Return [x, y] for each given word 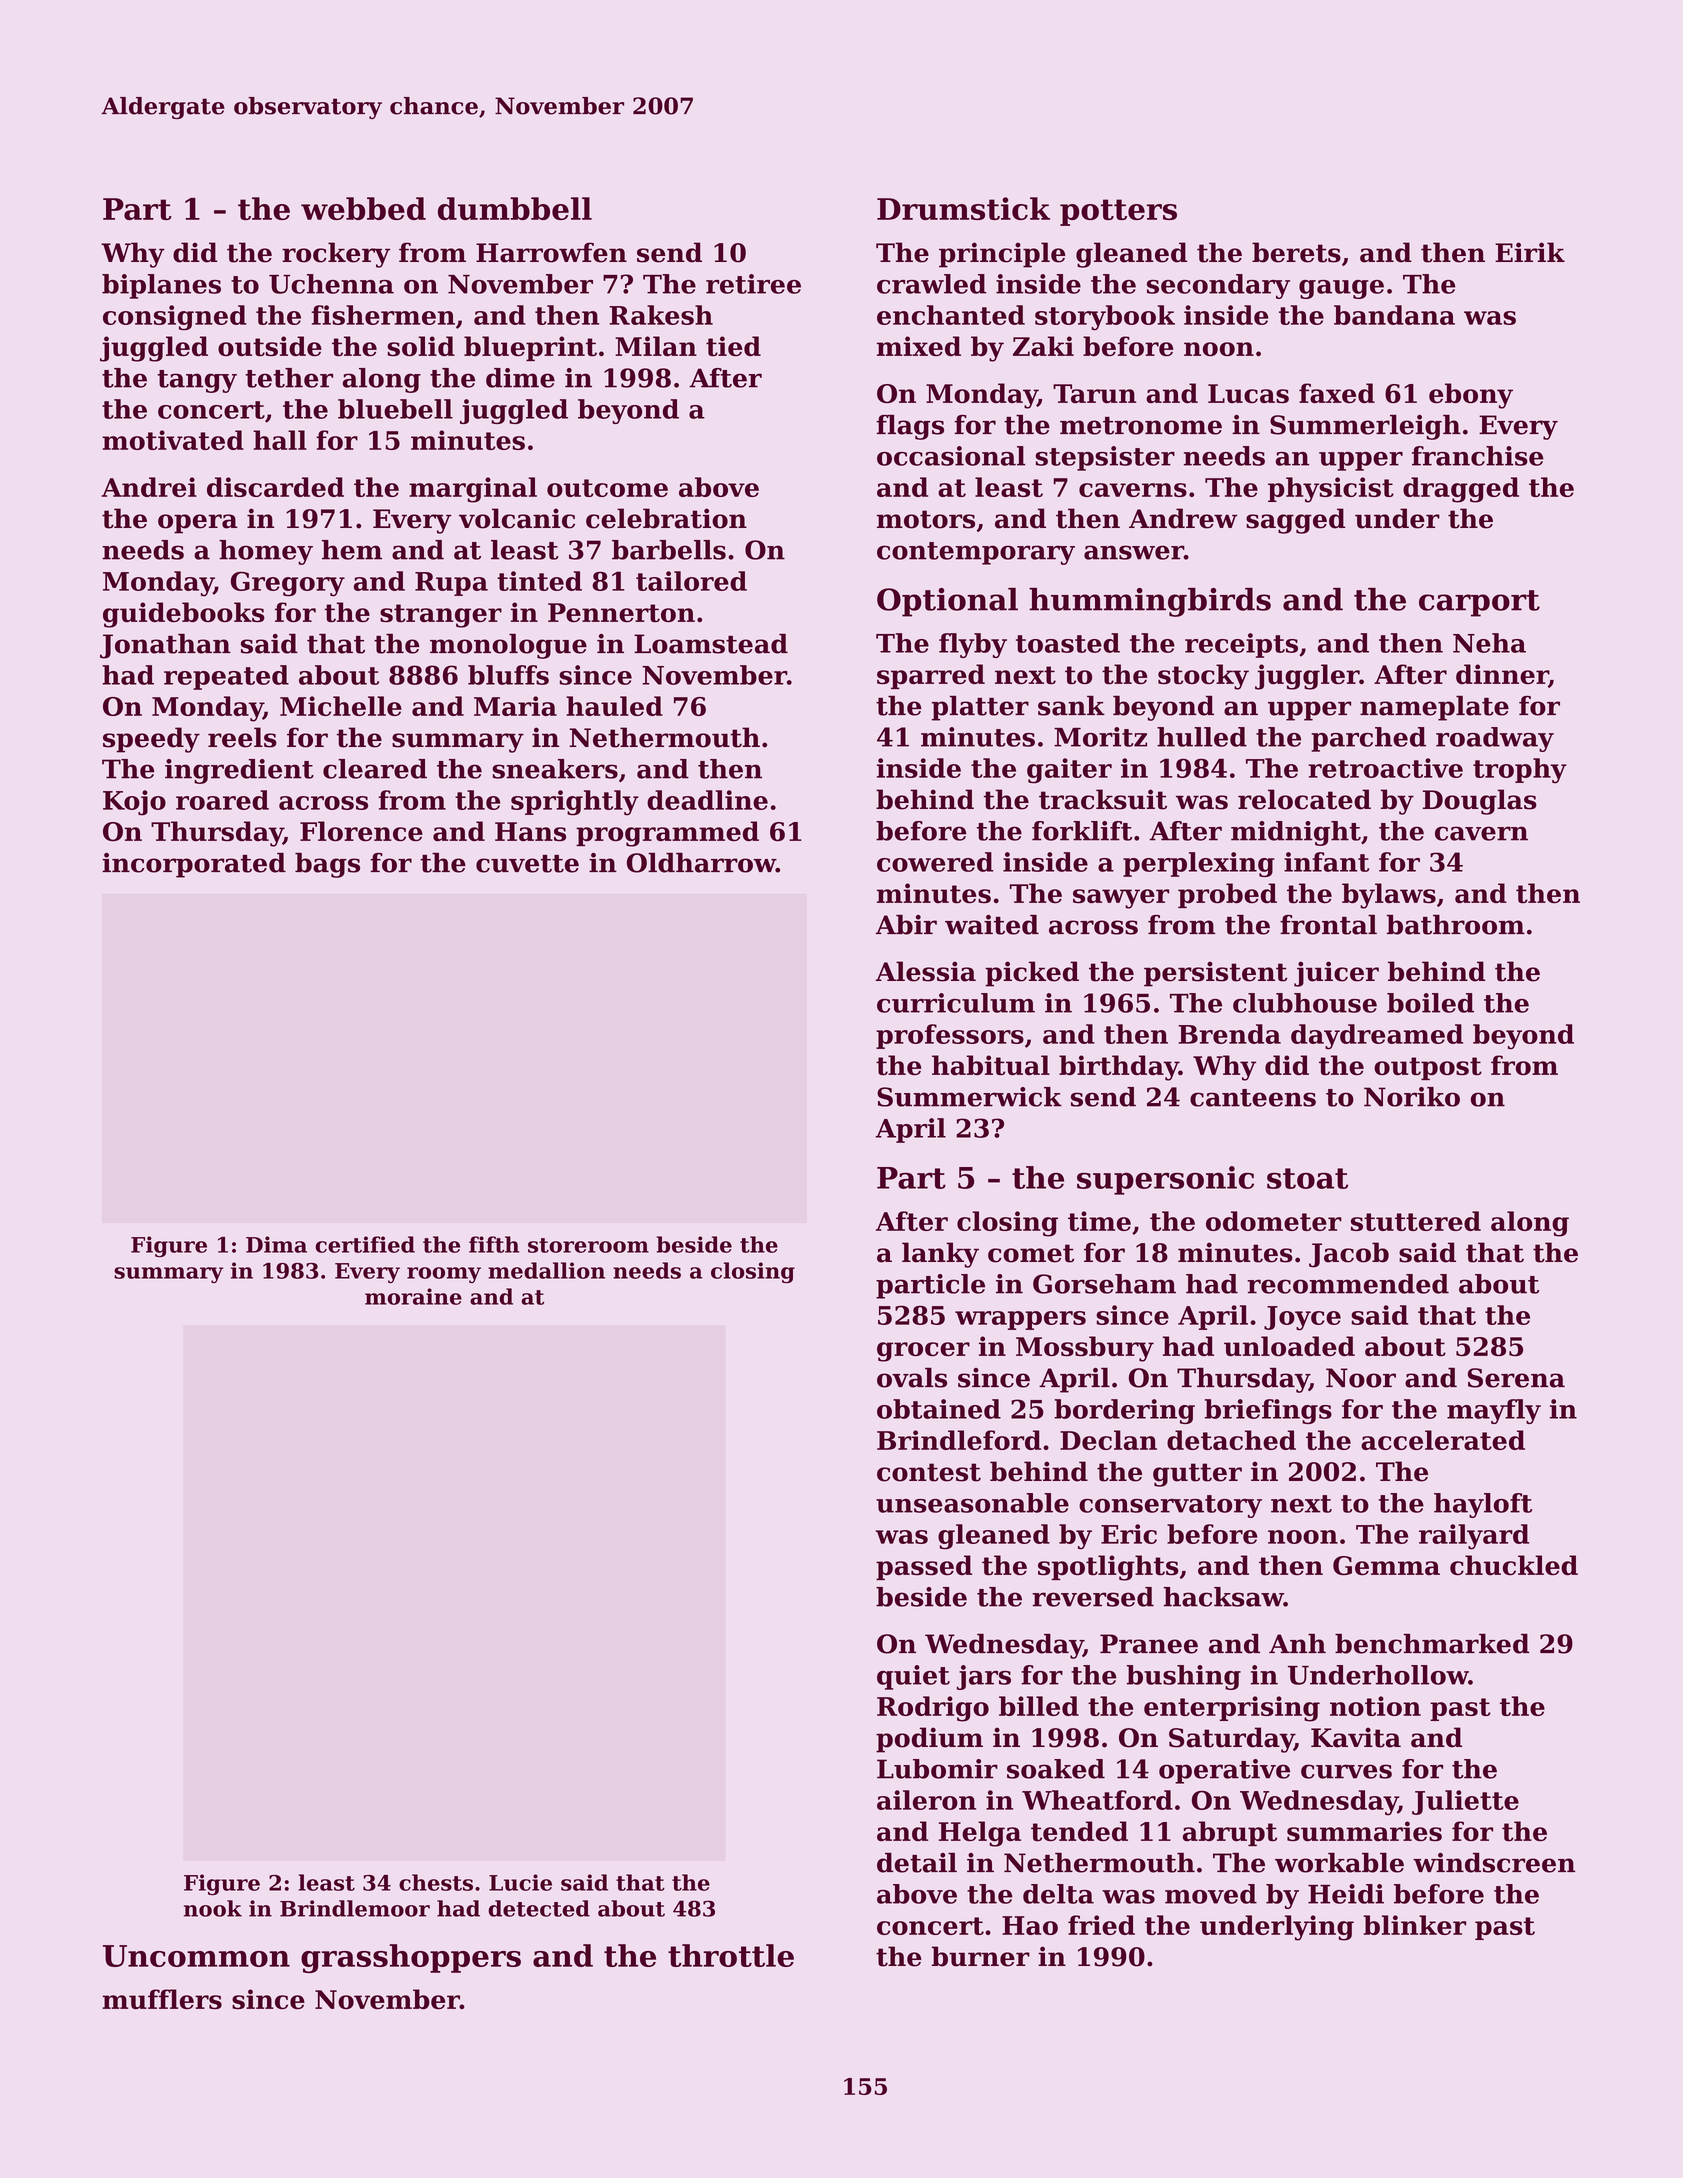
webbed [363, 208]
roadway [1495, 739]
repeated [226, 677]
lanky [940, 1255]
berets [1296, 252]
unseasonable [972, 1503]
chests [436, 1882]
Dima [276, 1244]
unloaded [1289, 1346]
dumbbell [515, 208]
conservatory [1170, 1506]
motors [926, 519]
